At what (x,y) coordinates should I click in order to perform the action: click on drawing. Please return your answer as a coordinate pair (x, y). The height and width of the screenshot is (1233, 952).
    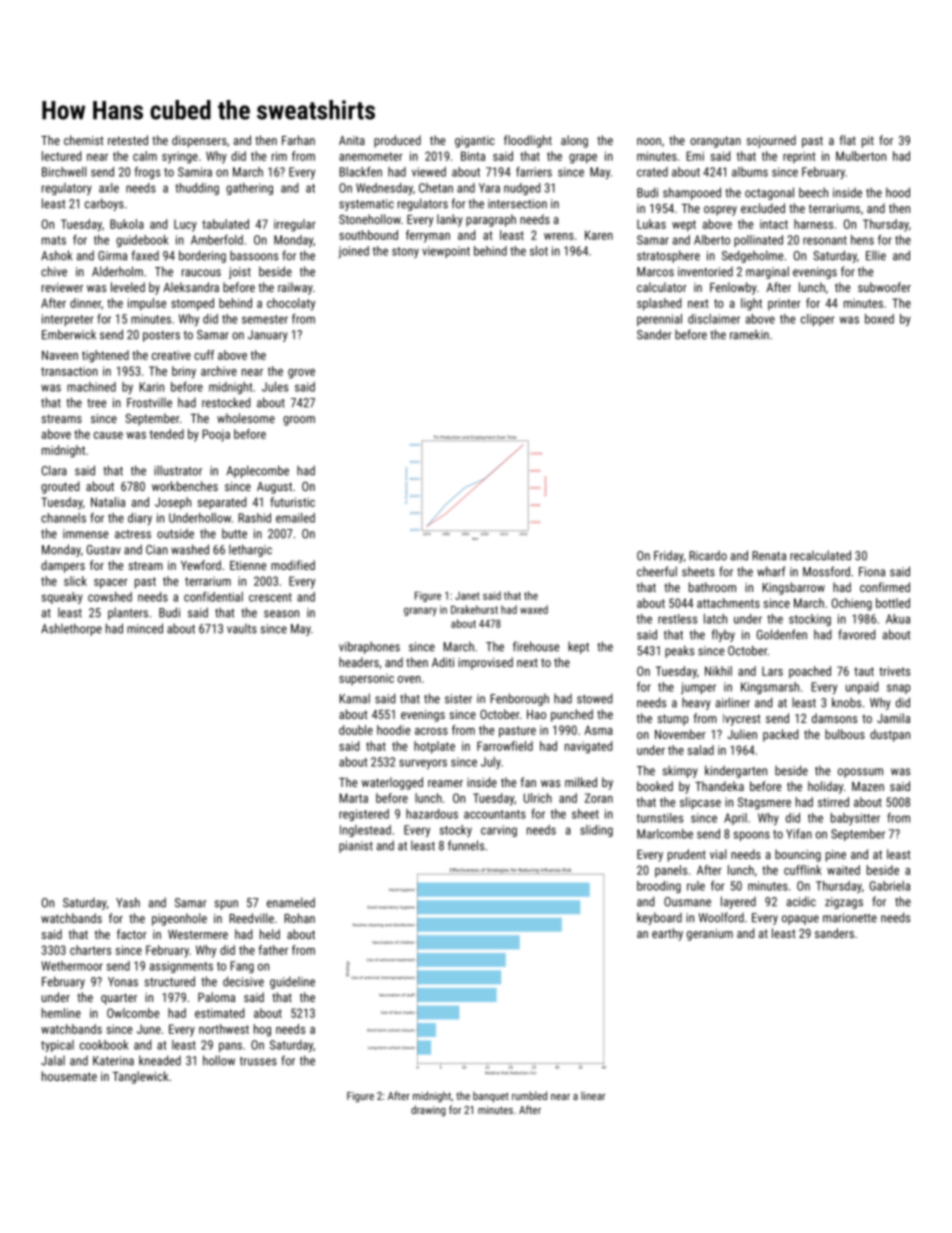
    Looking at the image, I should click on (428, 1111).
